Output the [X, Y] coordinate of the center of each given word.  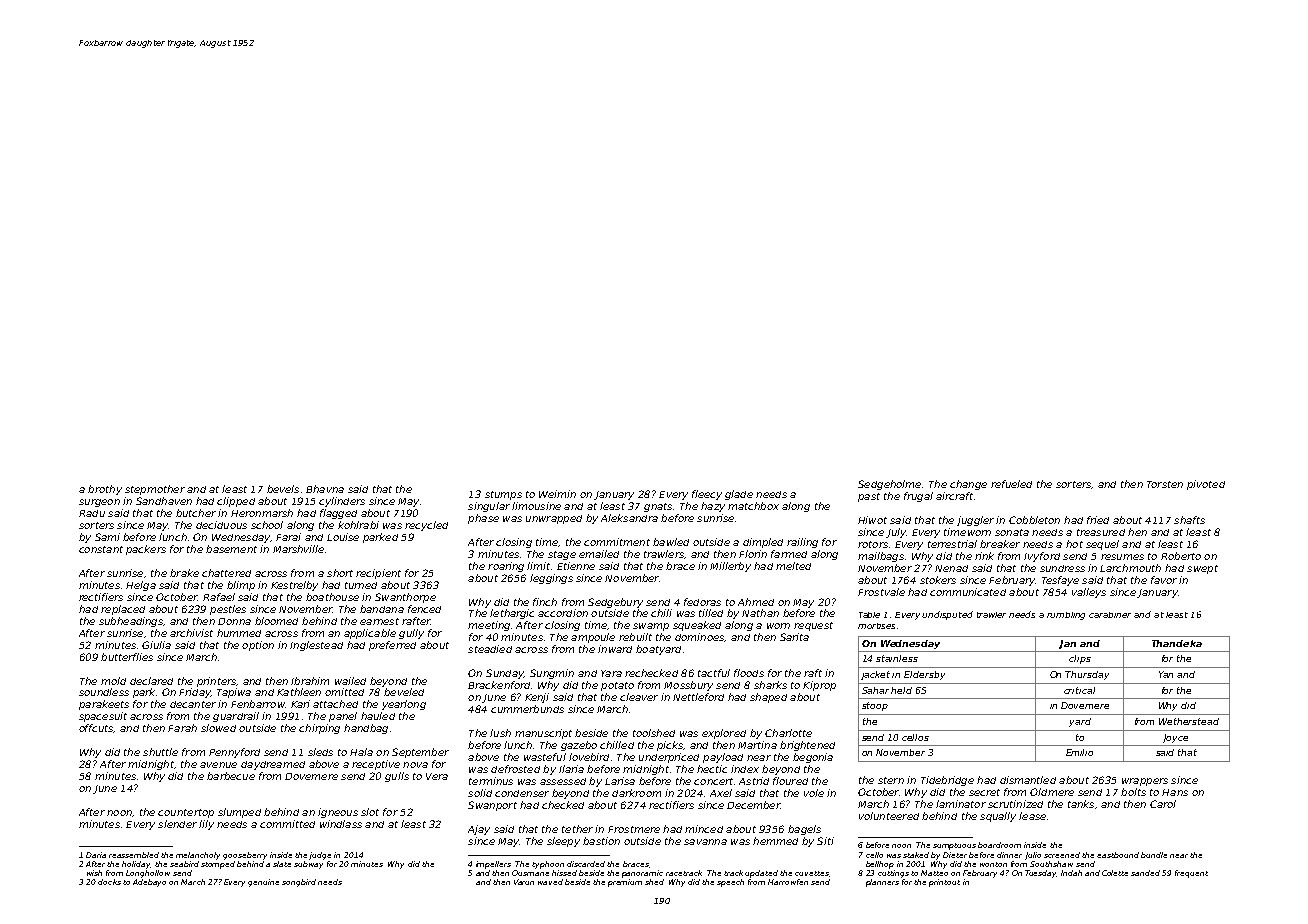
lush [500, 733]
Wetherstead [1189, 721]
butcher [196, 513]
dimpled [763, 543]
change [968, 485]
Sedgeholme [889, 485]
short [340, 573]
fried [1098, 520]
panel [343, 717]
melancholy [198, 856]
